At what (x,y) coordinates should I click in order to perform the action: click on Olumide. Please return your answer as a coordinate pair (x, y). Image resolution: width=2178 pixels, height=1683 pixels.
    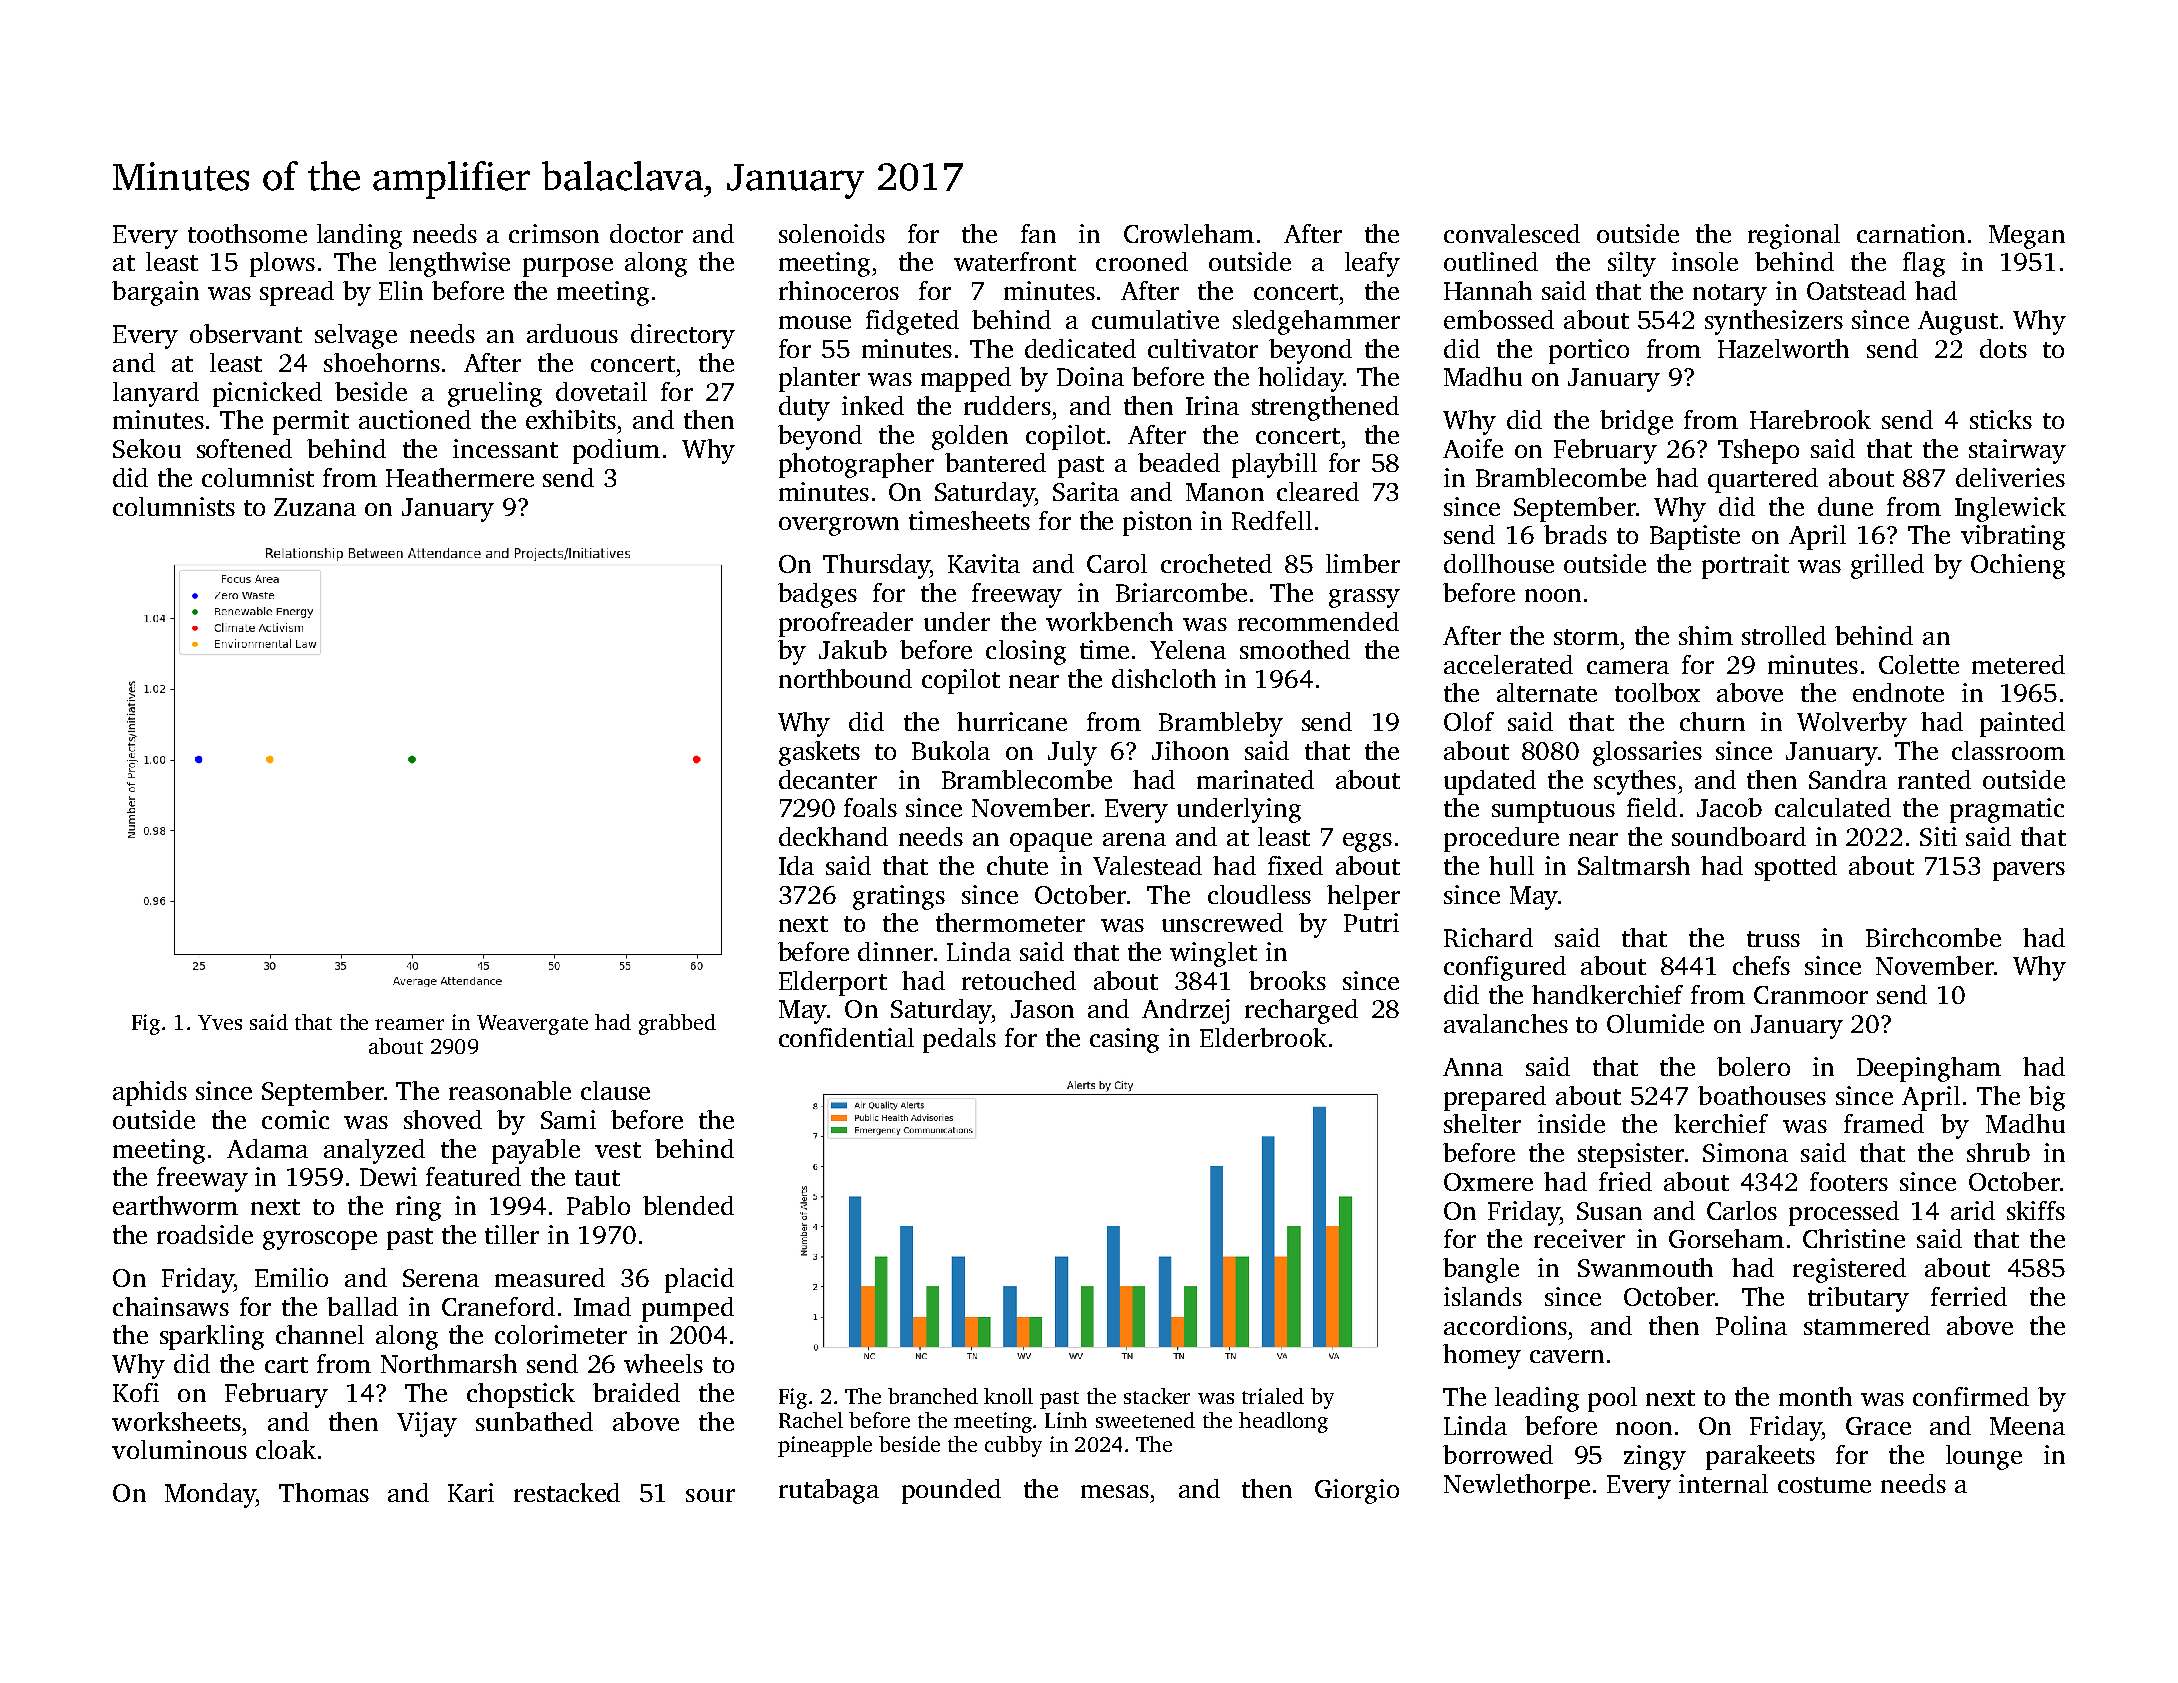
    Looking at the image, I should click on (1655, 1023).
